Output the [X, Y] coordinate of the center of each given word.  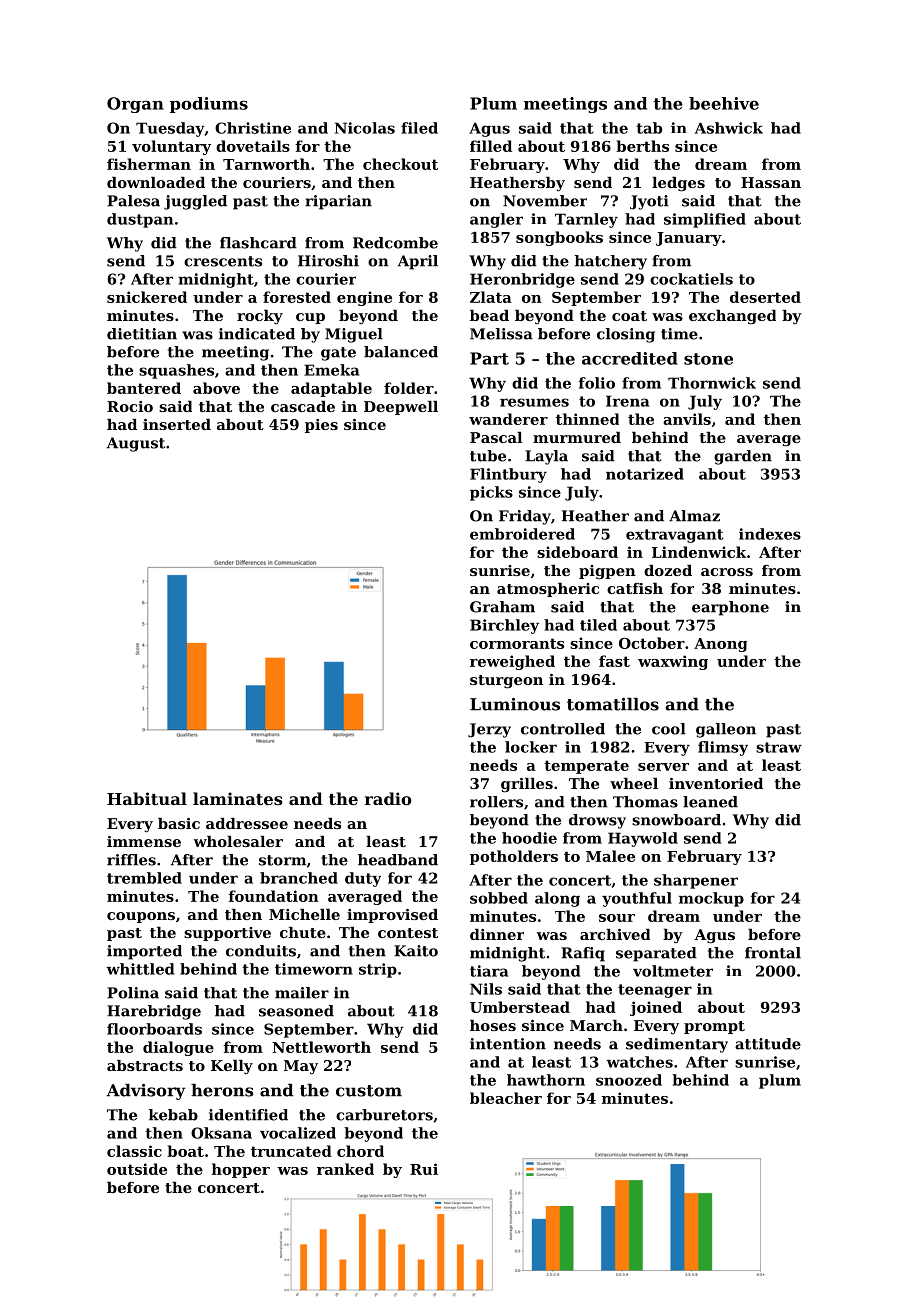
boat [185, 1151]
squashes [176, 371]
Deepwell [401, 408]
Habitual [147, 798]
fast [614, 661]
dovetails [253, 146]
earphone [730, 608]
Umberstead [520, 1007]
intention [508, 1044]
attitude [768, 1044]
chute [303, 932]
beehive [724, 103]
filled [491, 146]
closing [626, 335]
